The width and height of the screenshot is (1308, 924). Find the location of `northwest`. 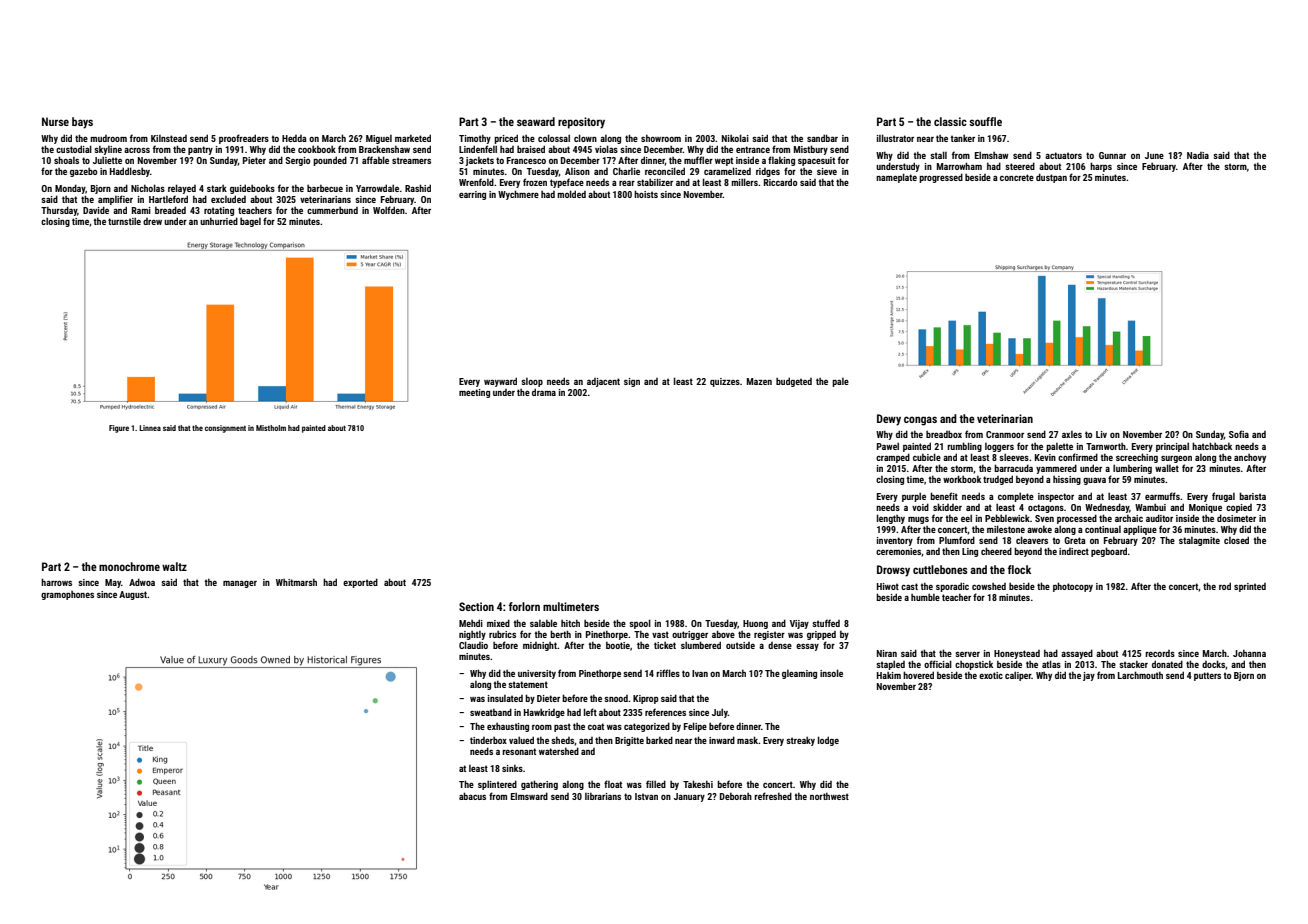

northwest is located at coordinates (829, 796).
